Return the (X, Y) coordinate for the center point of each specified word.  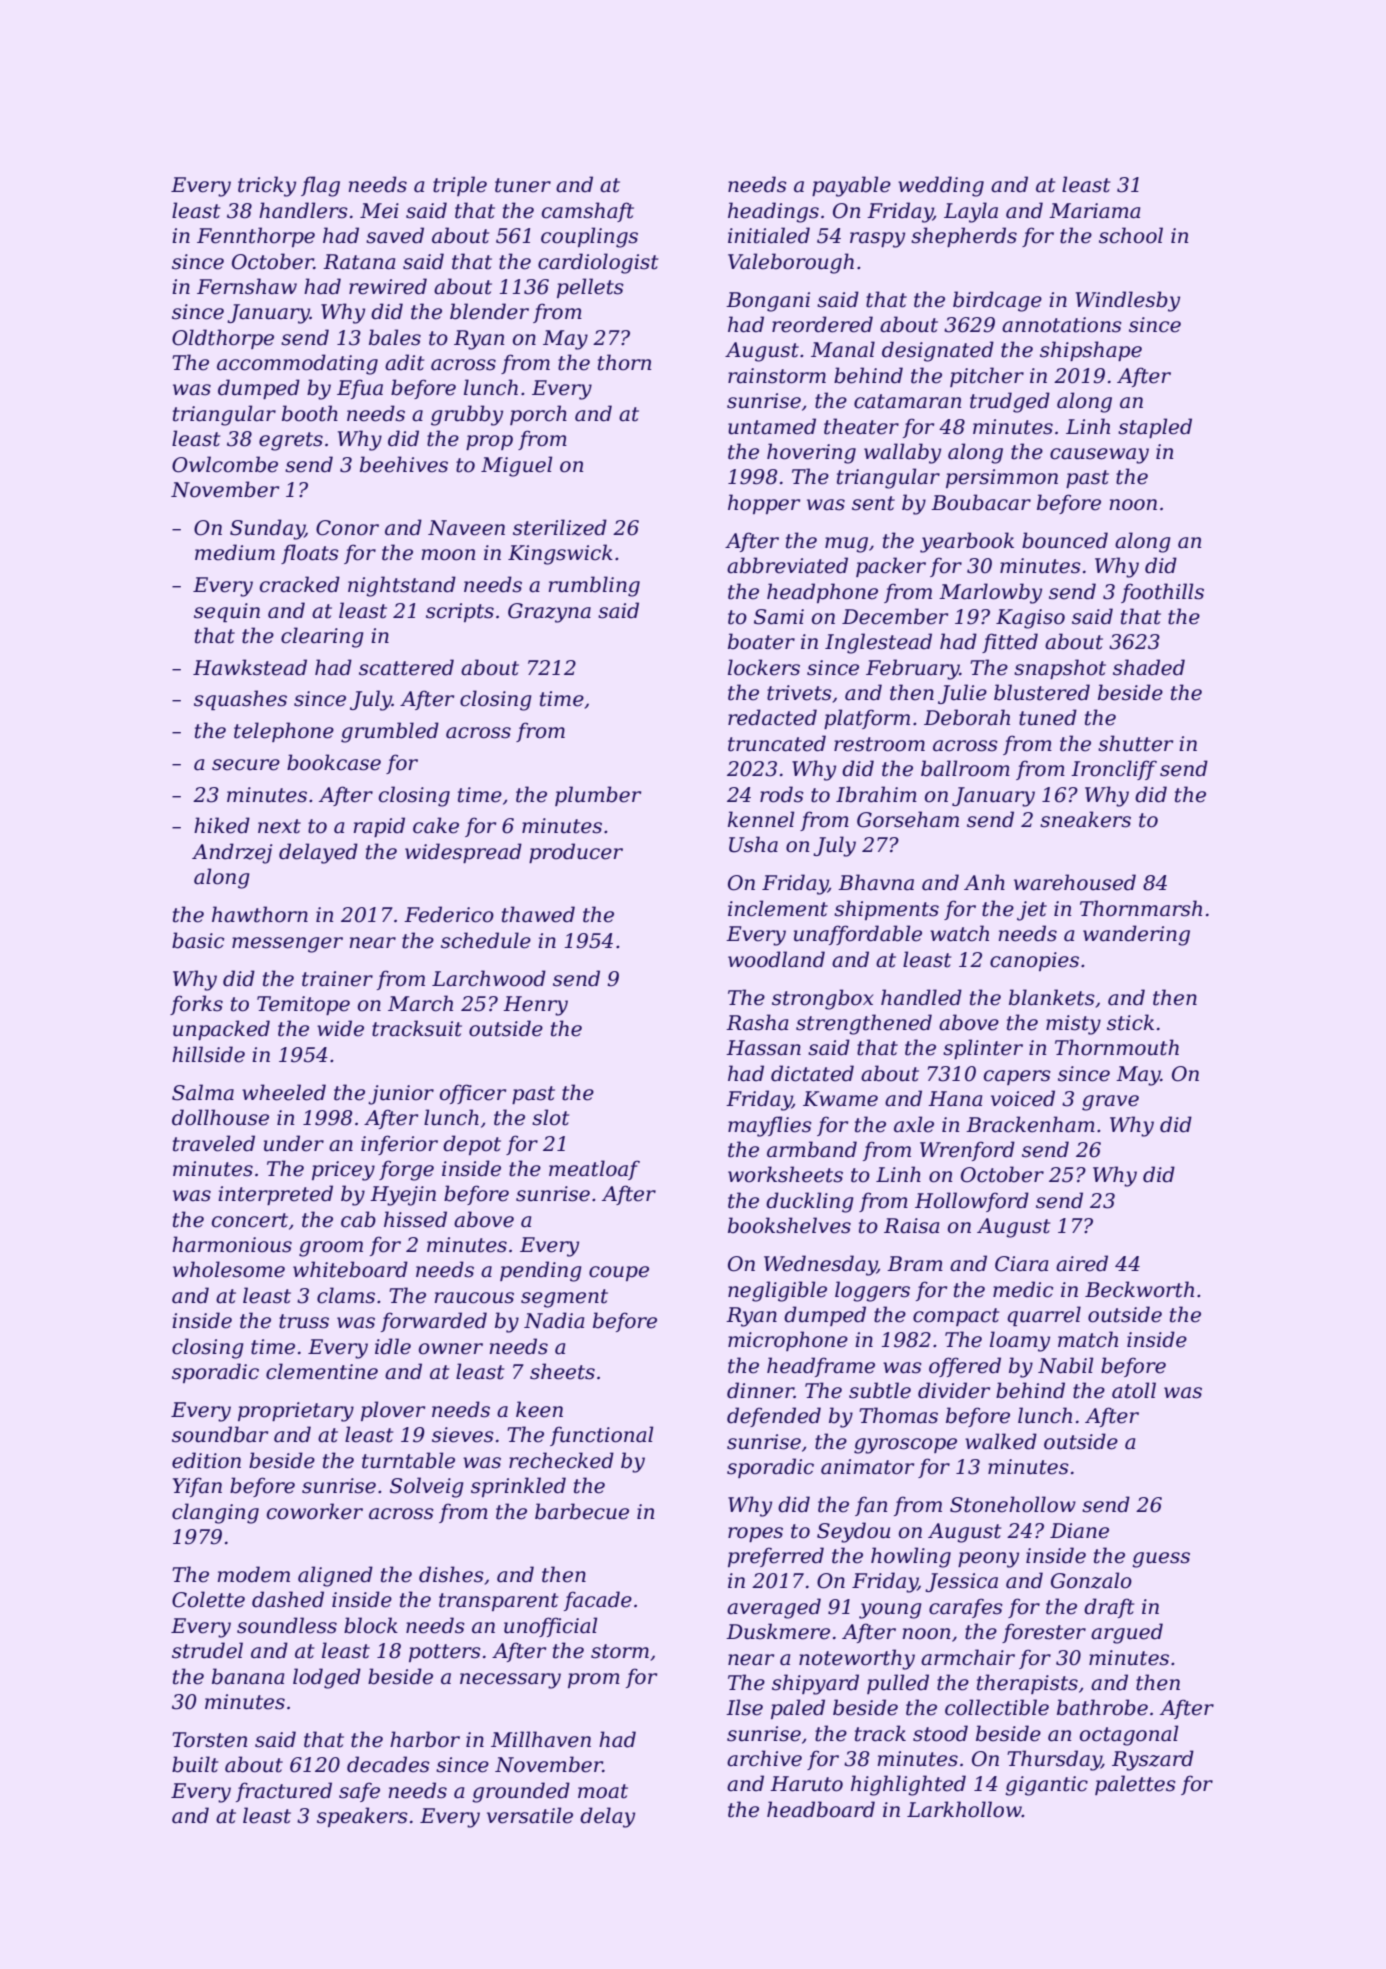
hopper (764, 504)
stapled (1155, 428)
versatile (530, 1815)
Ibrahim (876, 794)
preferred (776, 1557)
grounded (521, 1792)
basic (198, 940)
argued (1127, 1633)
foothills (1162, 593)
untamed (772, 426)
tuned (1048, 717)
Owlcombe (225, 464)
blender (489, 311)
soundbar (220, 1434)
